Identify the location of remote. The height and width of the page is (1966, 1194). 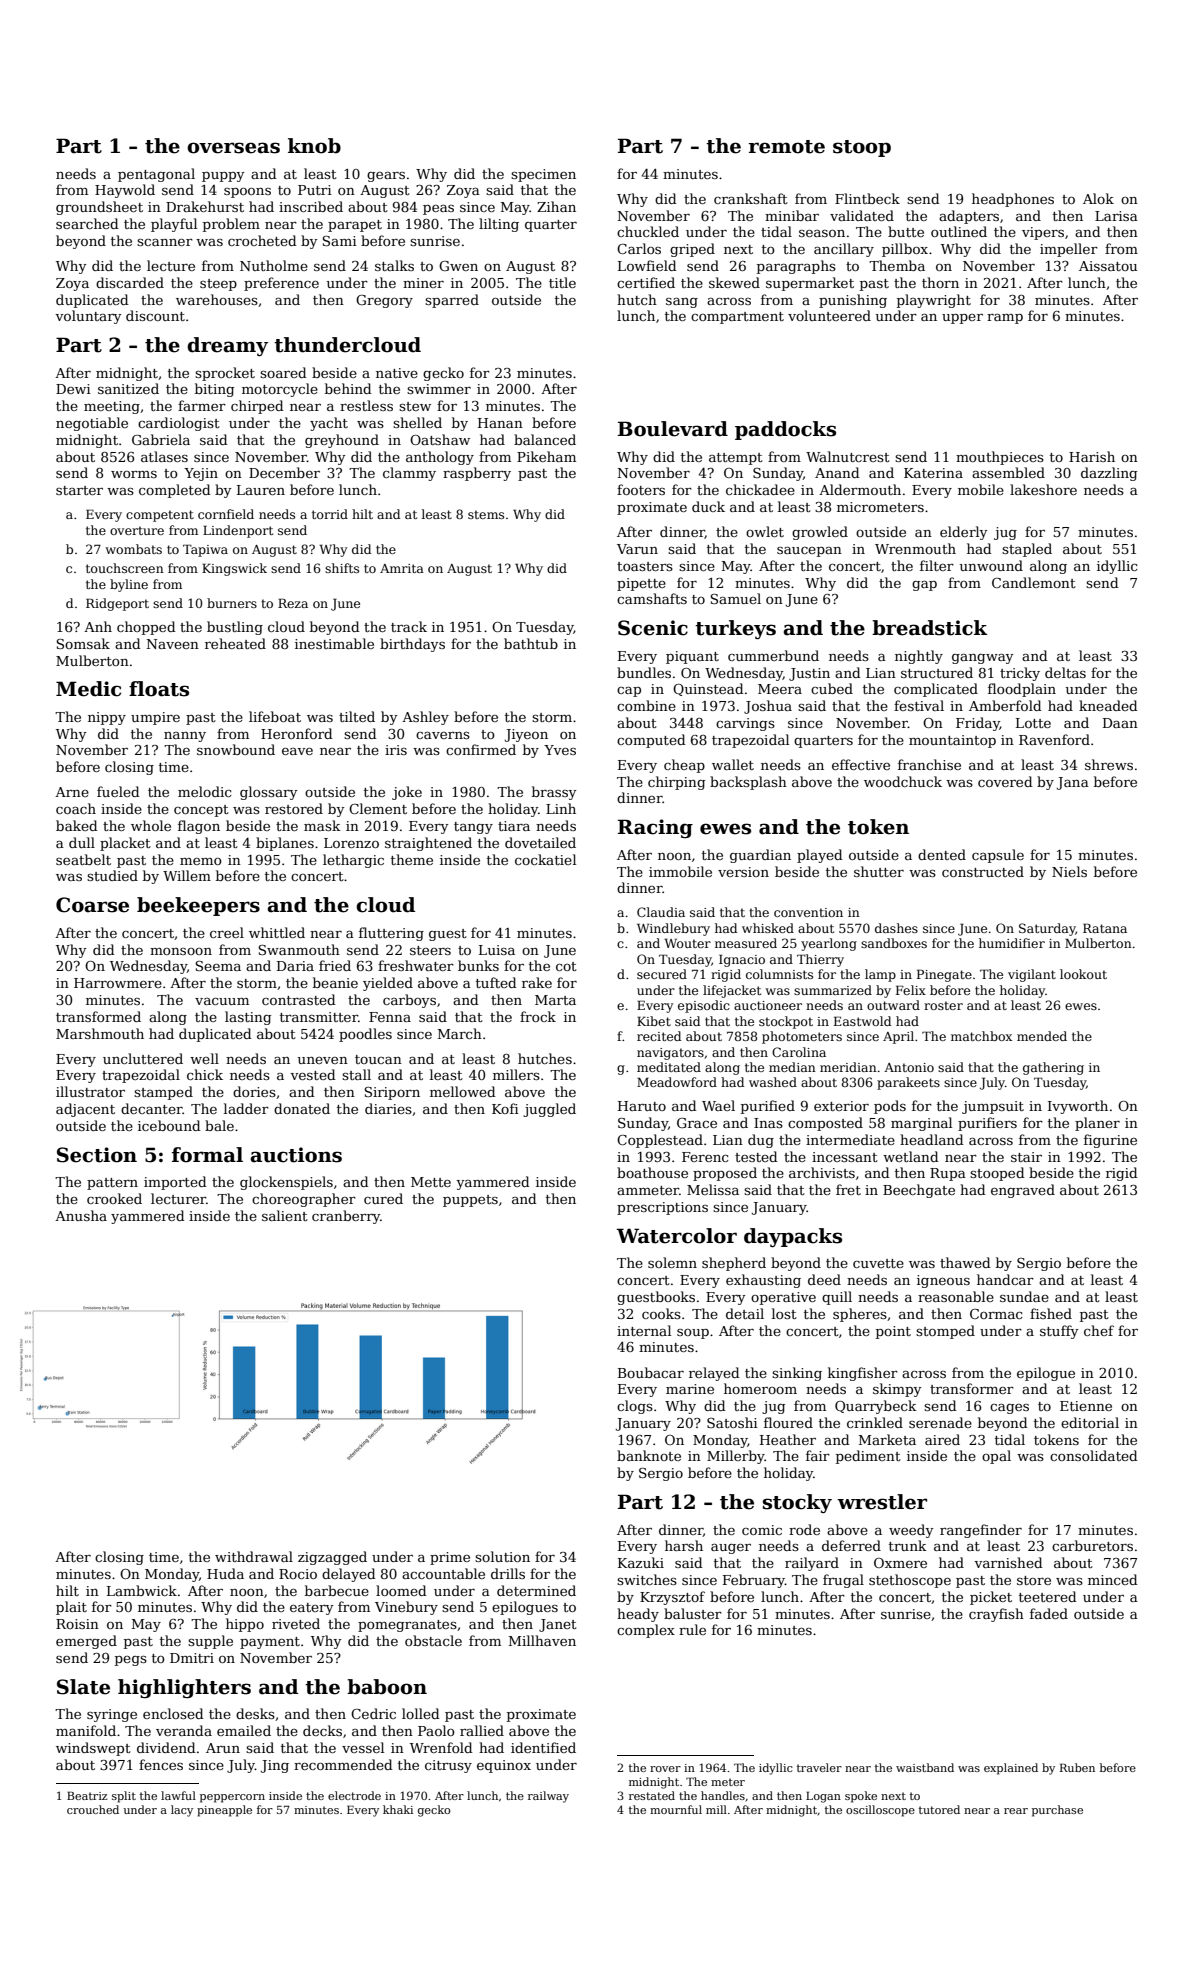
(787, 147).
